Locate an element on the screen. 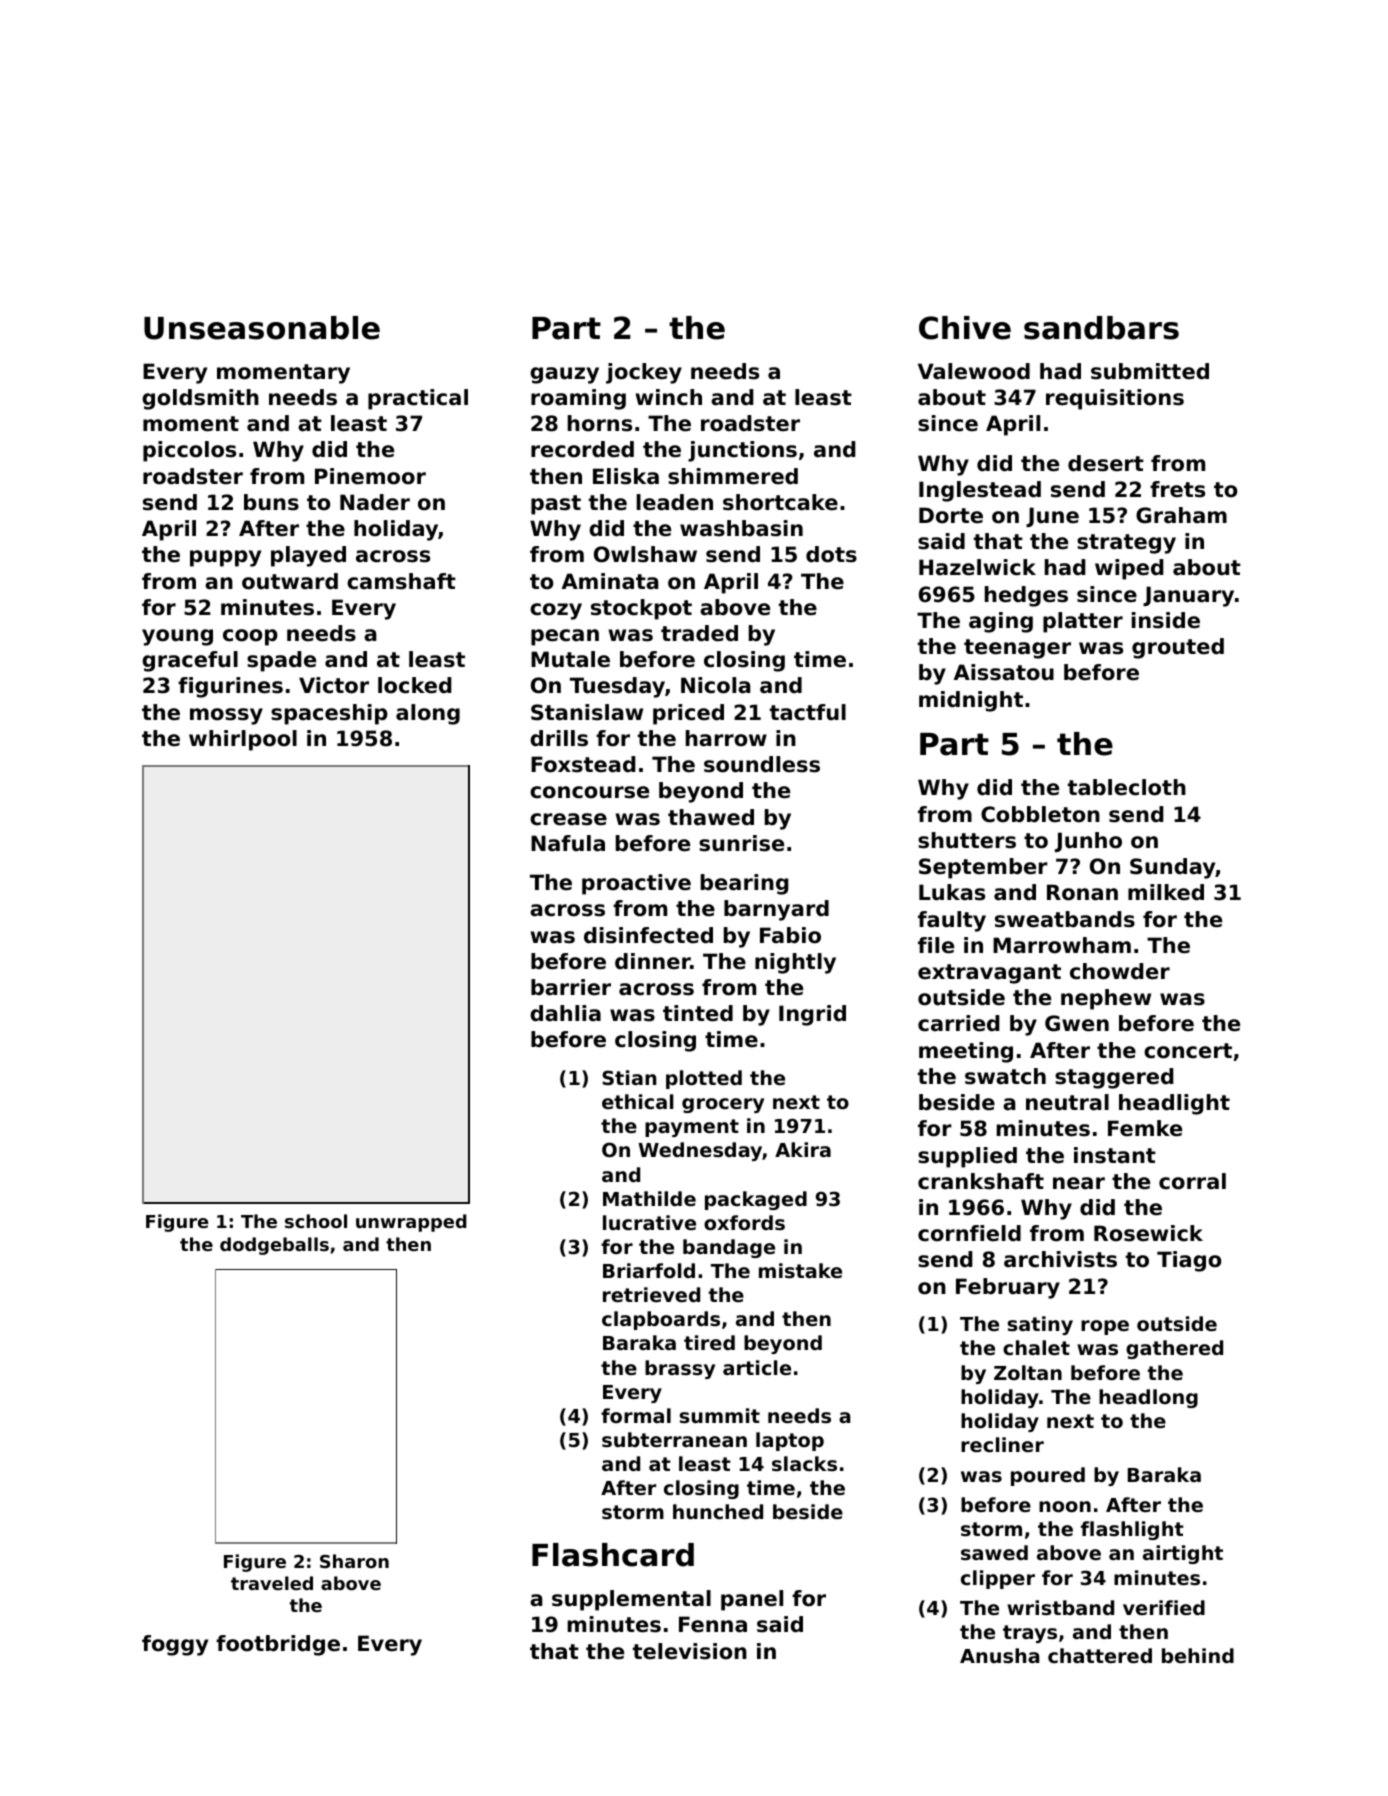 The image size is (1388, 1796). article is located at coordinates (757, 1367).
